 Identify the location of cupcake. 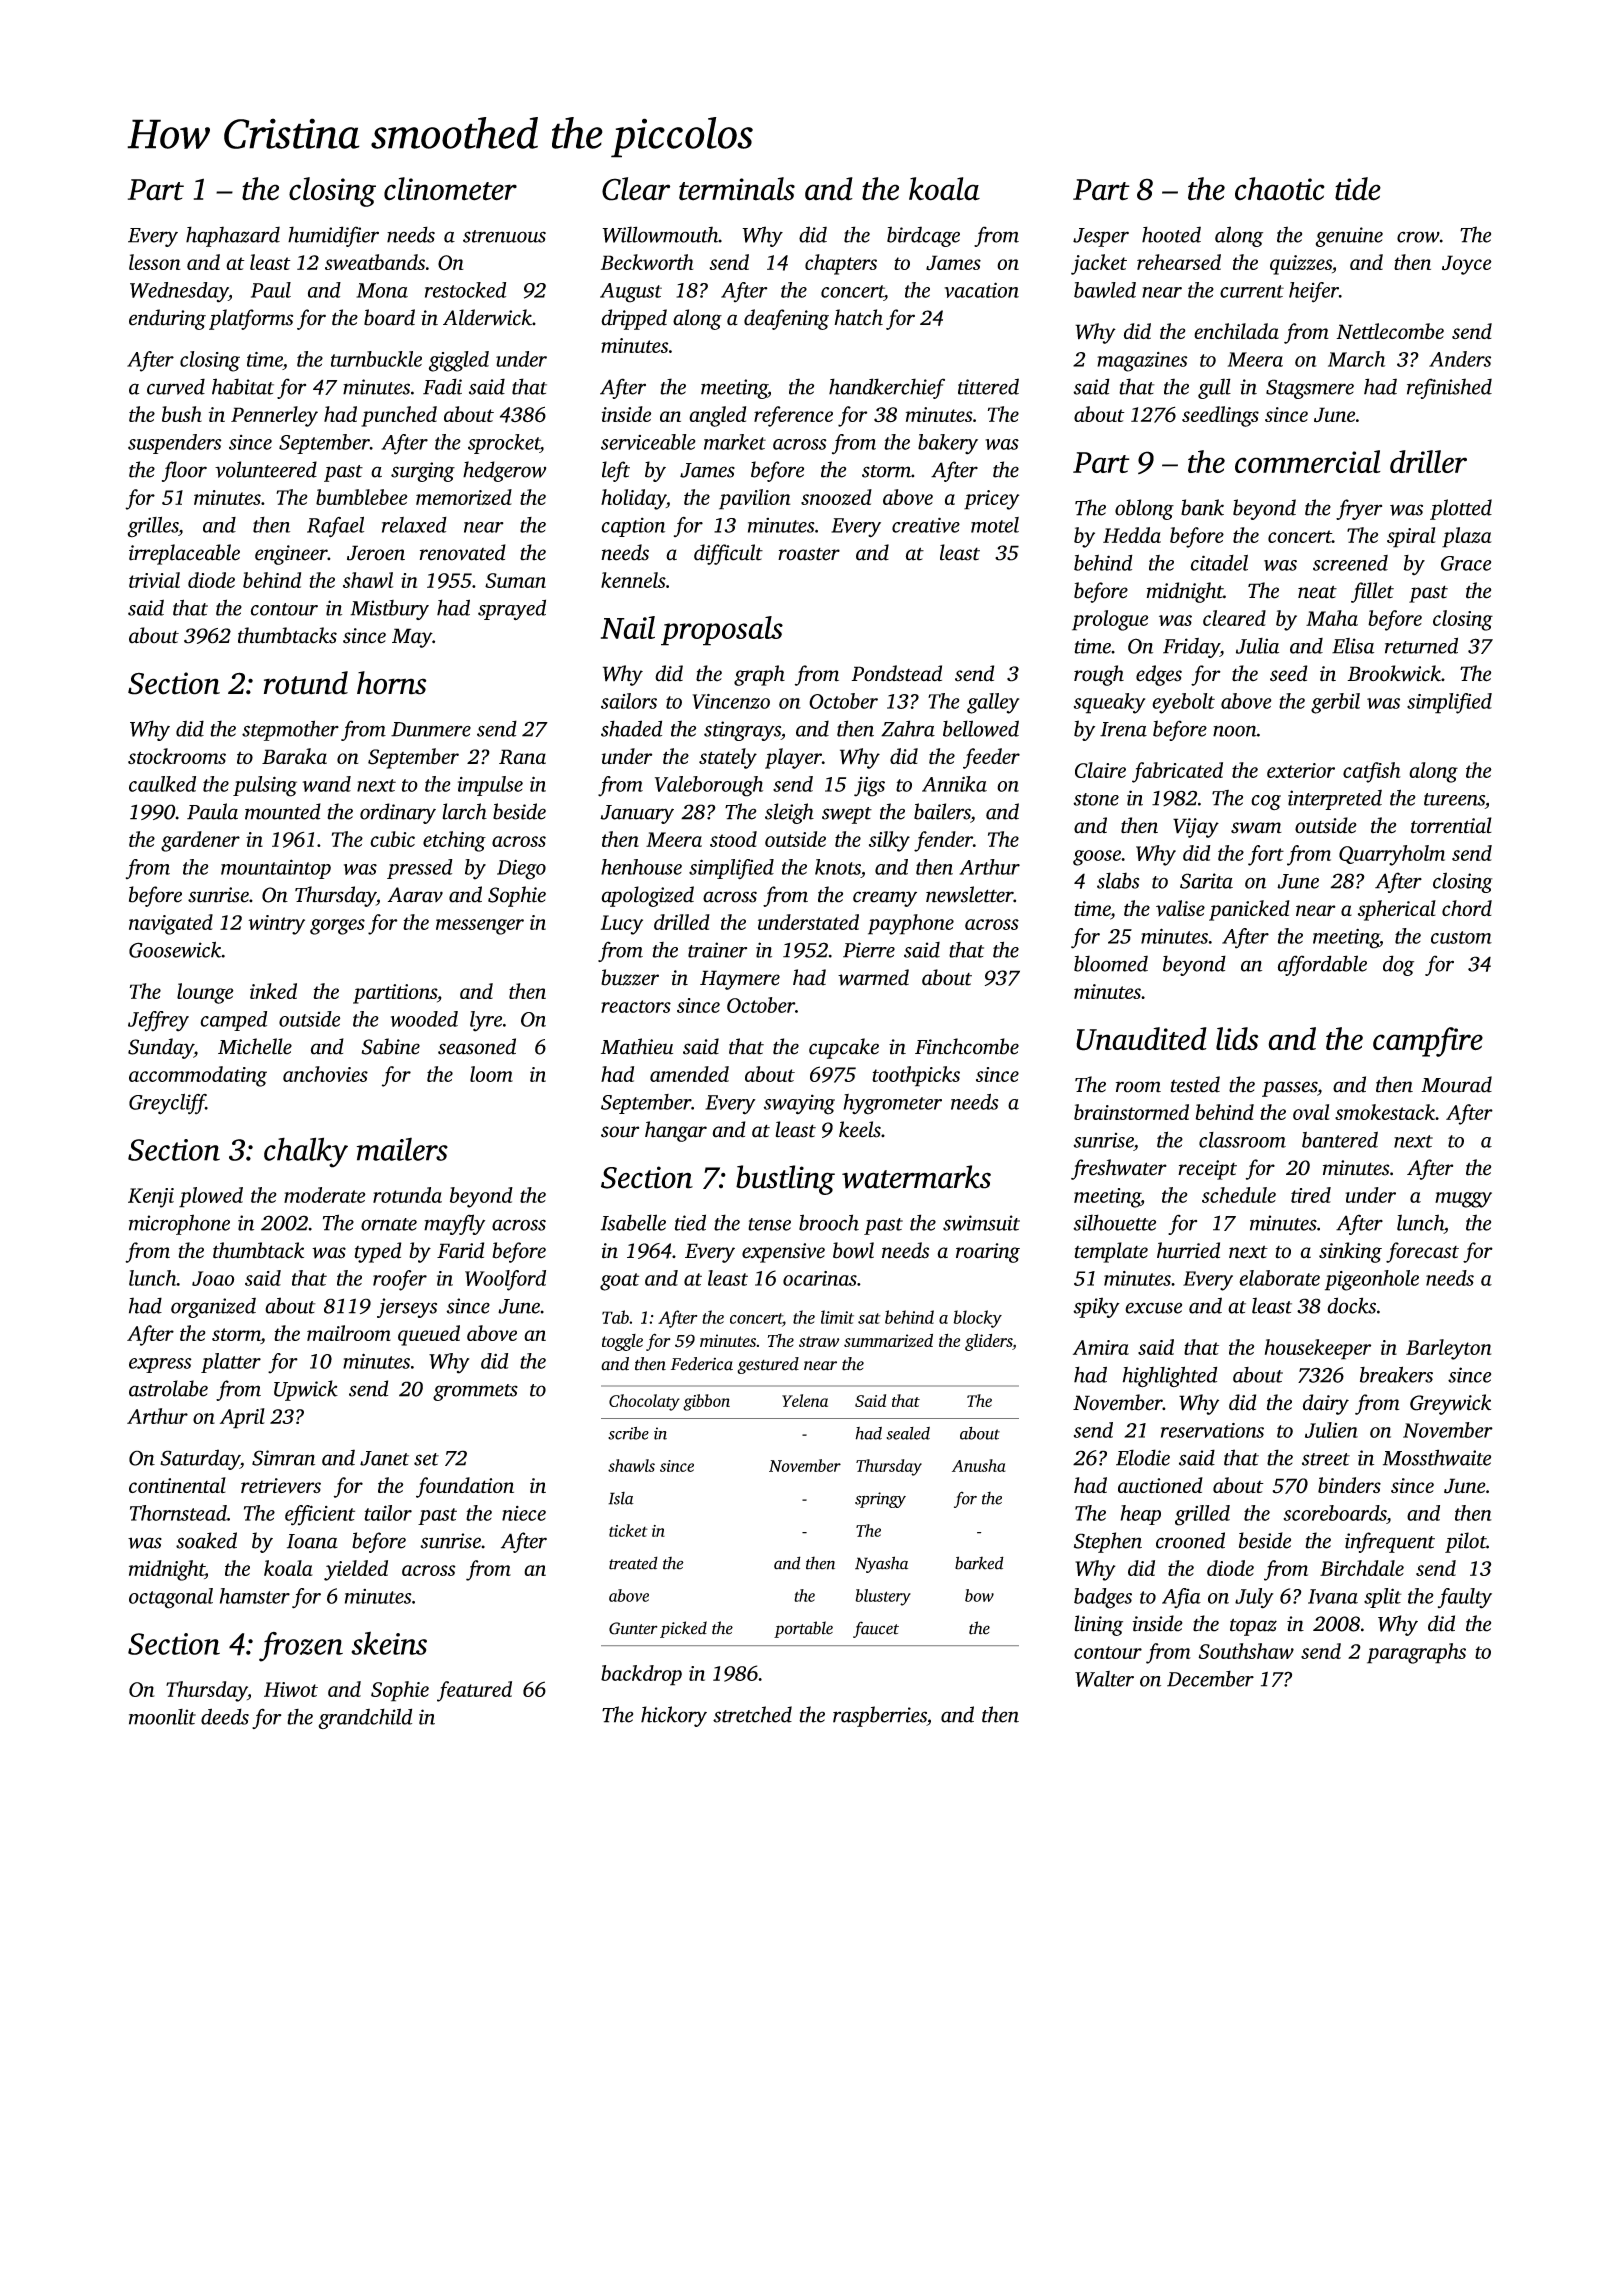
(844, 1048).
